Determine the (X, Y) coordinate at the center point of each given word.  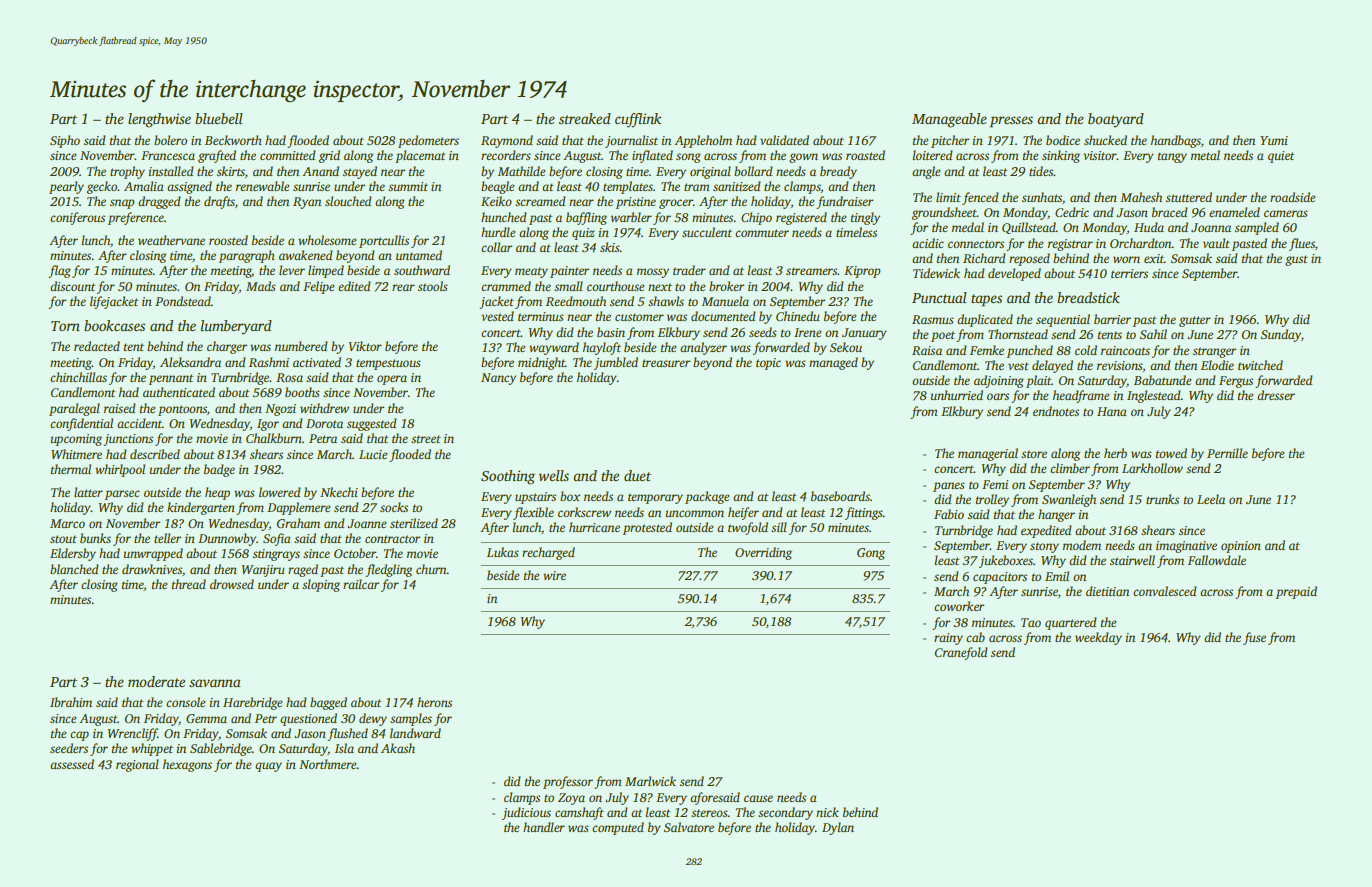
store (1034, 454)
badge (219, 470)
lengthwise (159, 120)
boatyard (1116, 120)
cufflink (638, 120)
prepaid (1296, 592)
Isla (344, 748)
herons (434, 702)
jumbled (616, 363)
